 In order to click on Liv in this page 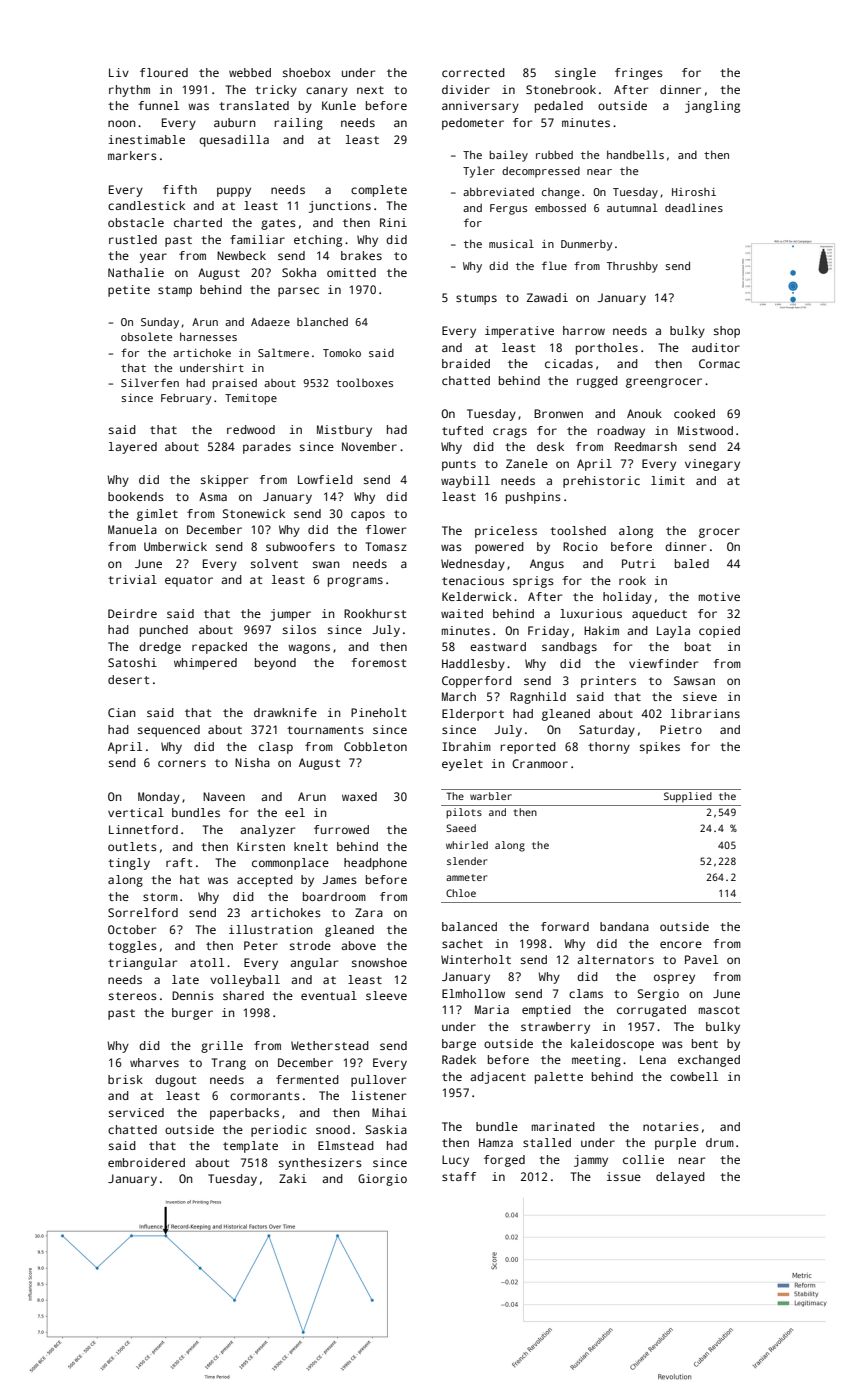, I will do `click(119, 72)`.
